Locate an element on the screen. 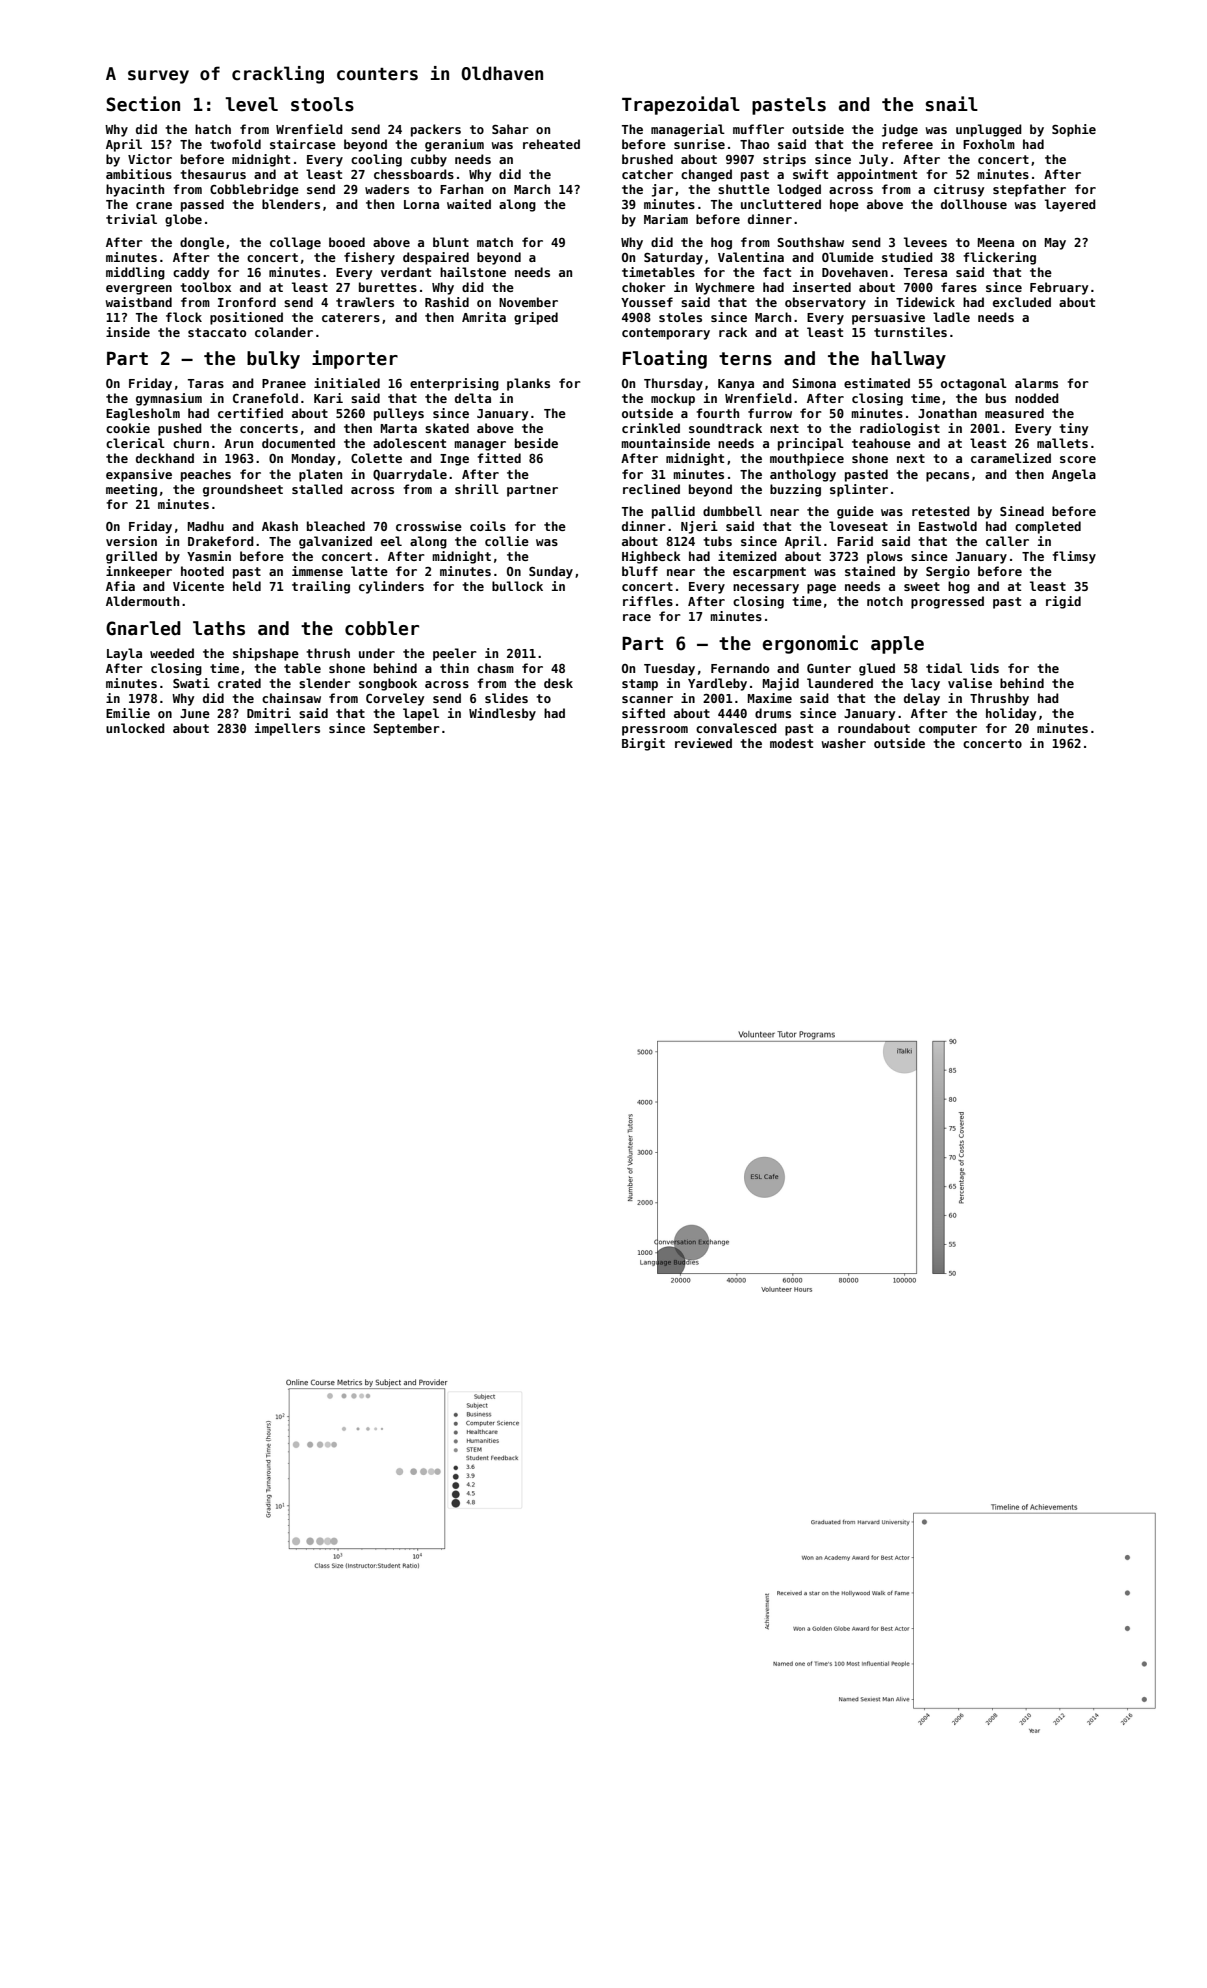 The image size is (1207, 1988). Sahar is located at coordinates (510, 129).
